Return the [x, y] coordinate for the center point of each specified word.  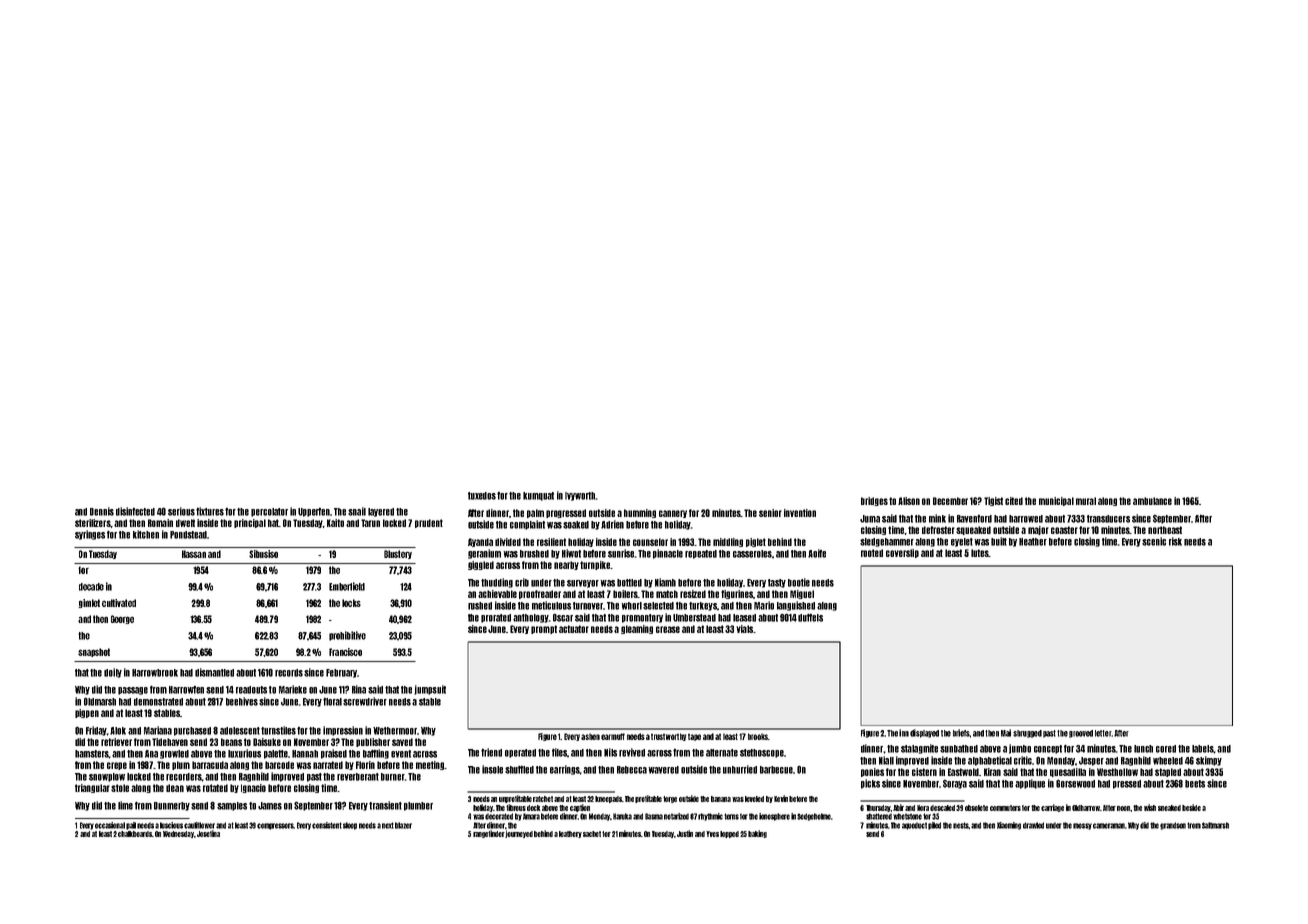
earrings [565, 770]
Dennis [102, 511]
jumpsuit [430, 690]
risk [1175, 541]
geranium [484, 554]
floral [332, 701]
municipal [1056, 501]
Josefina [208, 833]
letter [1103, 733]
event [401, 754]
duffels [810, 617]
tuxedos [482, 496]
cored [1166, 749]
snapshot [94, 652]
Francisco [345, 652]
